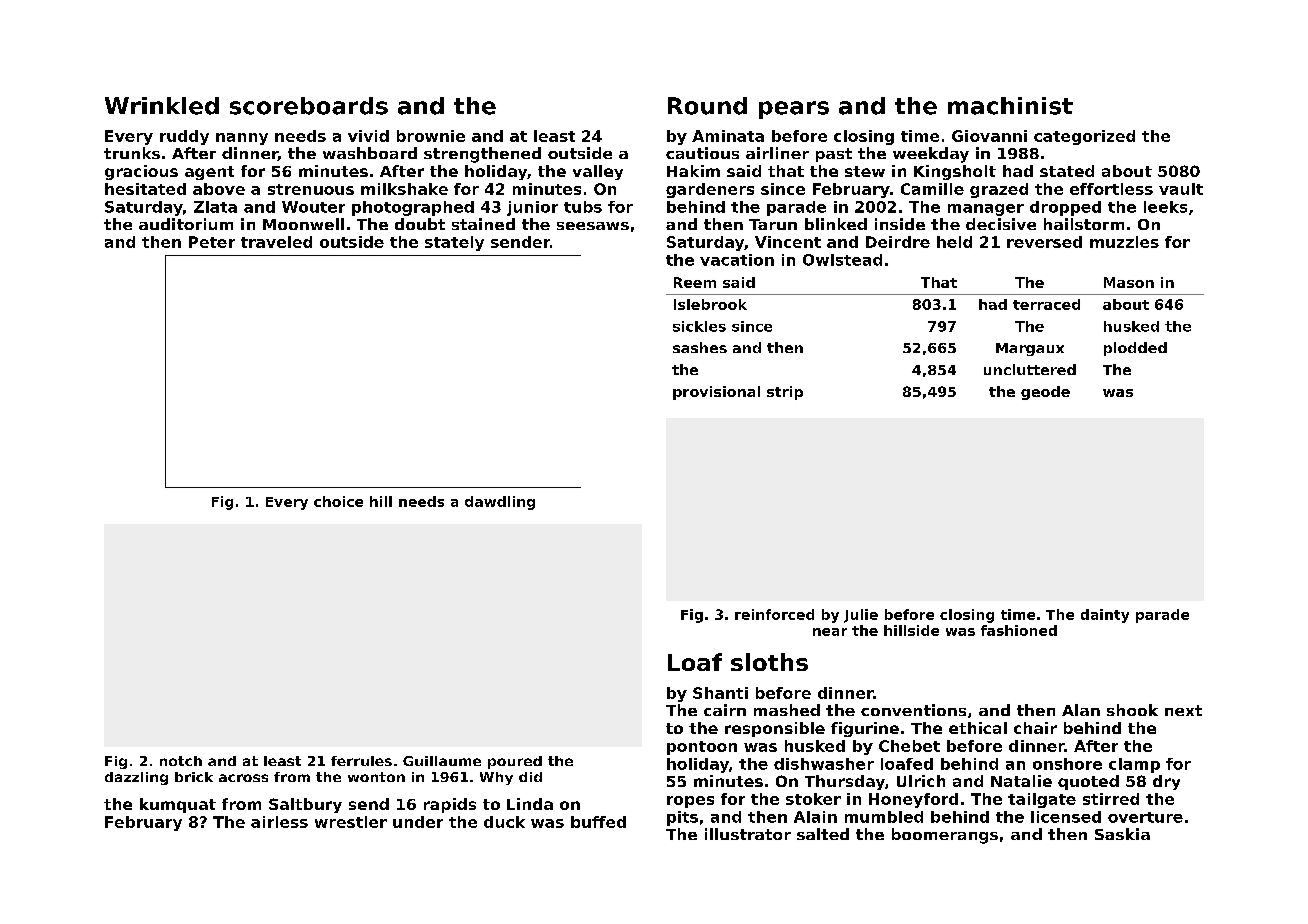 The width and height of the page is (1308, 924). What do you see at coordinates (707, 106) in the page?
I see `Round` at bounding box center [707, 106].
